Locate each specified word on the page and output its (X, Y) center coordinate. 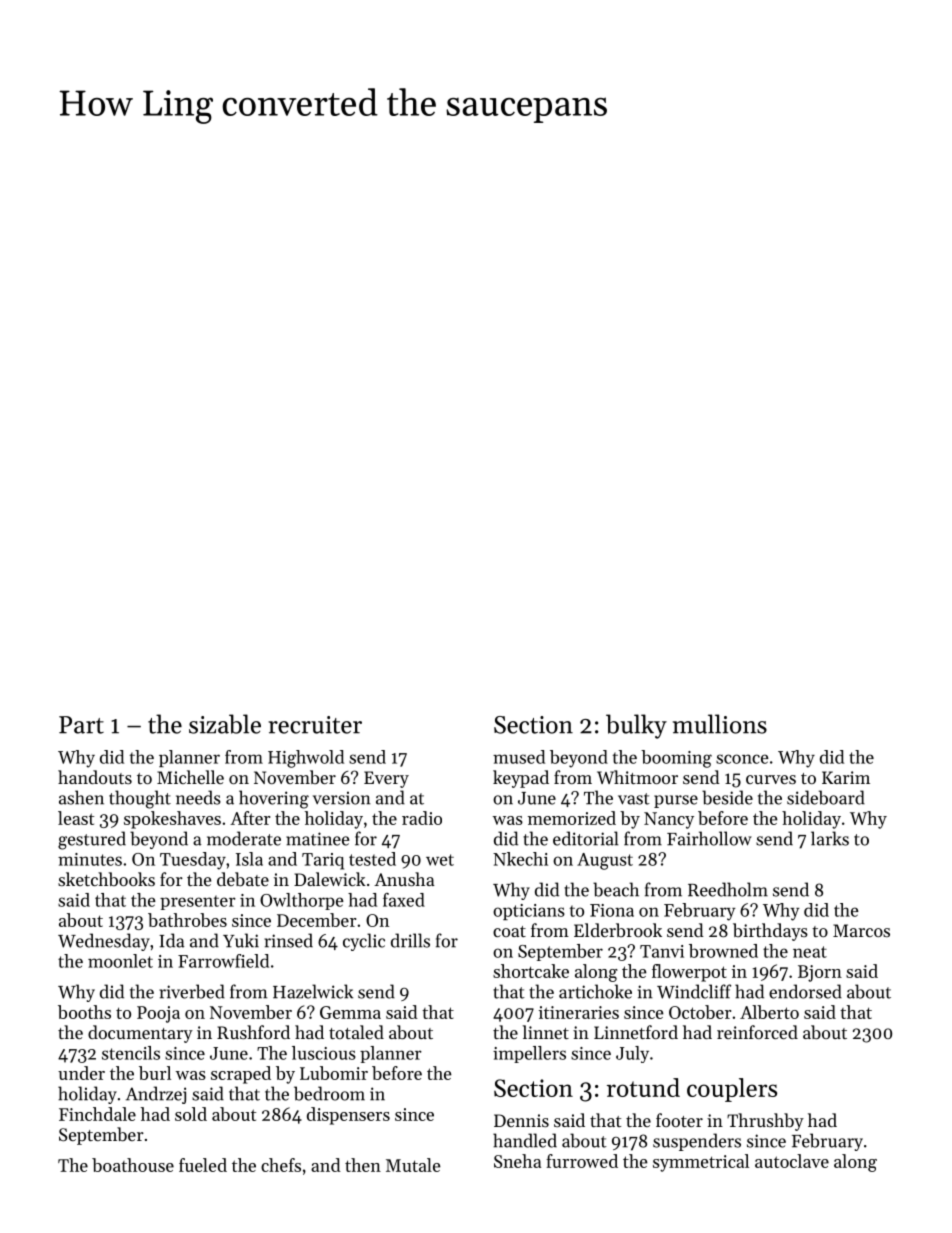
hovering (274, 799)
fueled (203, 1165)
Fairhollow (709, 838)
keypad (521, 779)
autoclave (792, 1161)
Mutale (413, 1165)
